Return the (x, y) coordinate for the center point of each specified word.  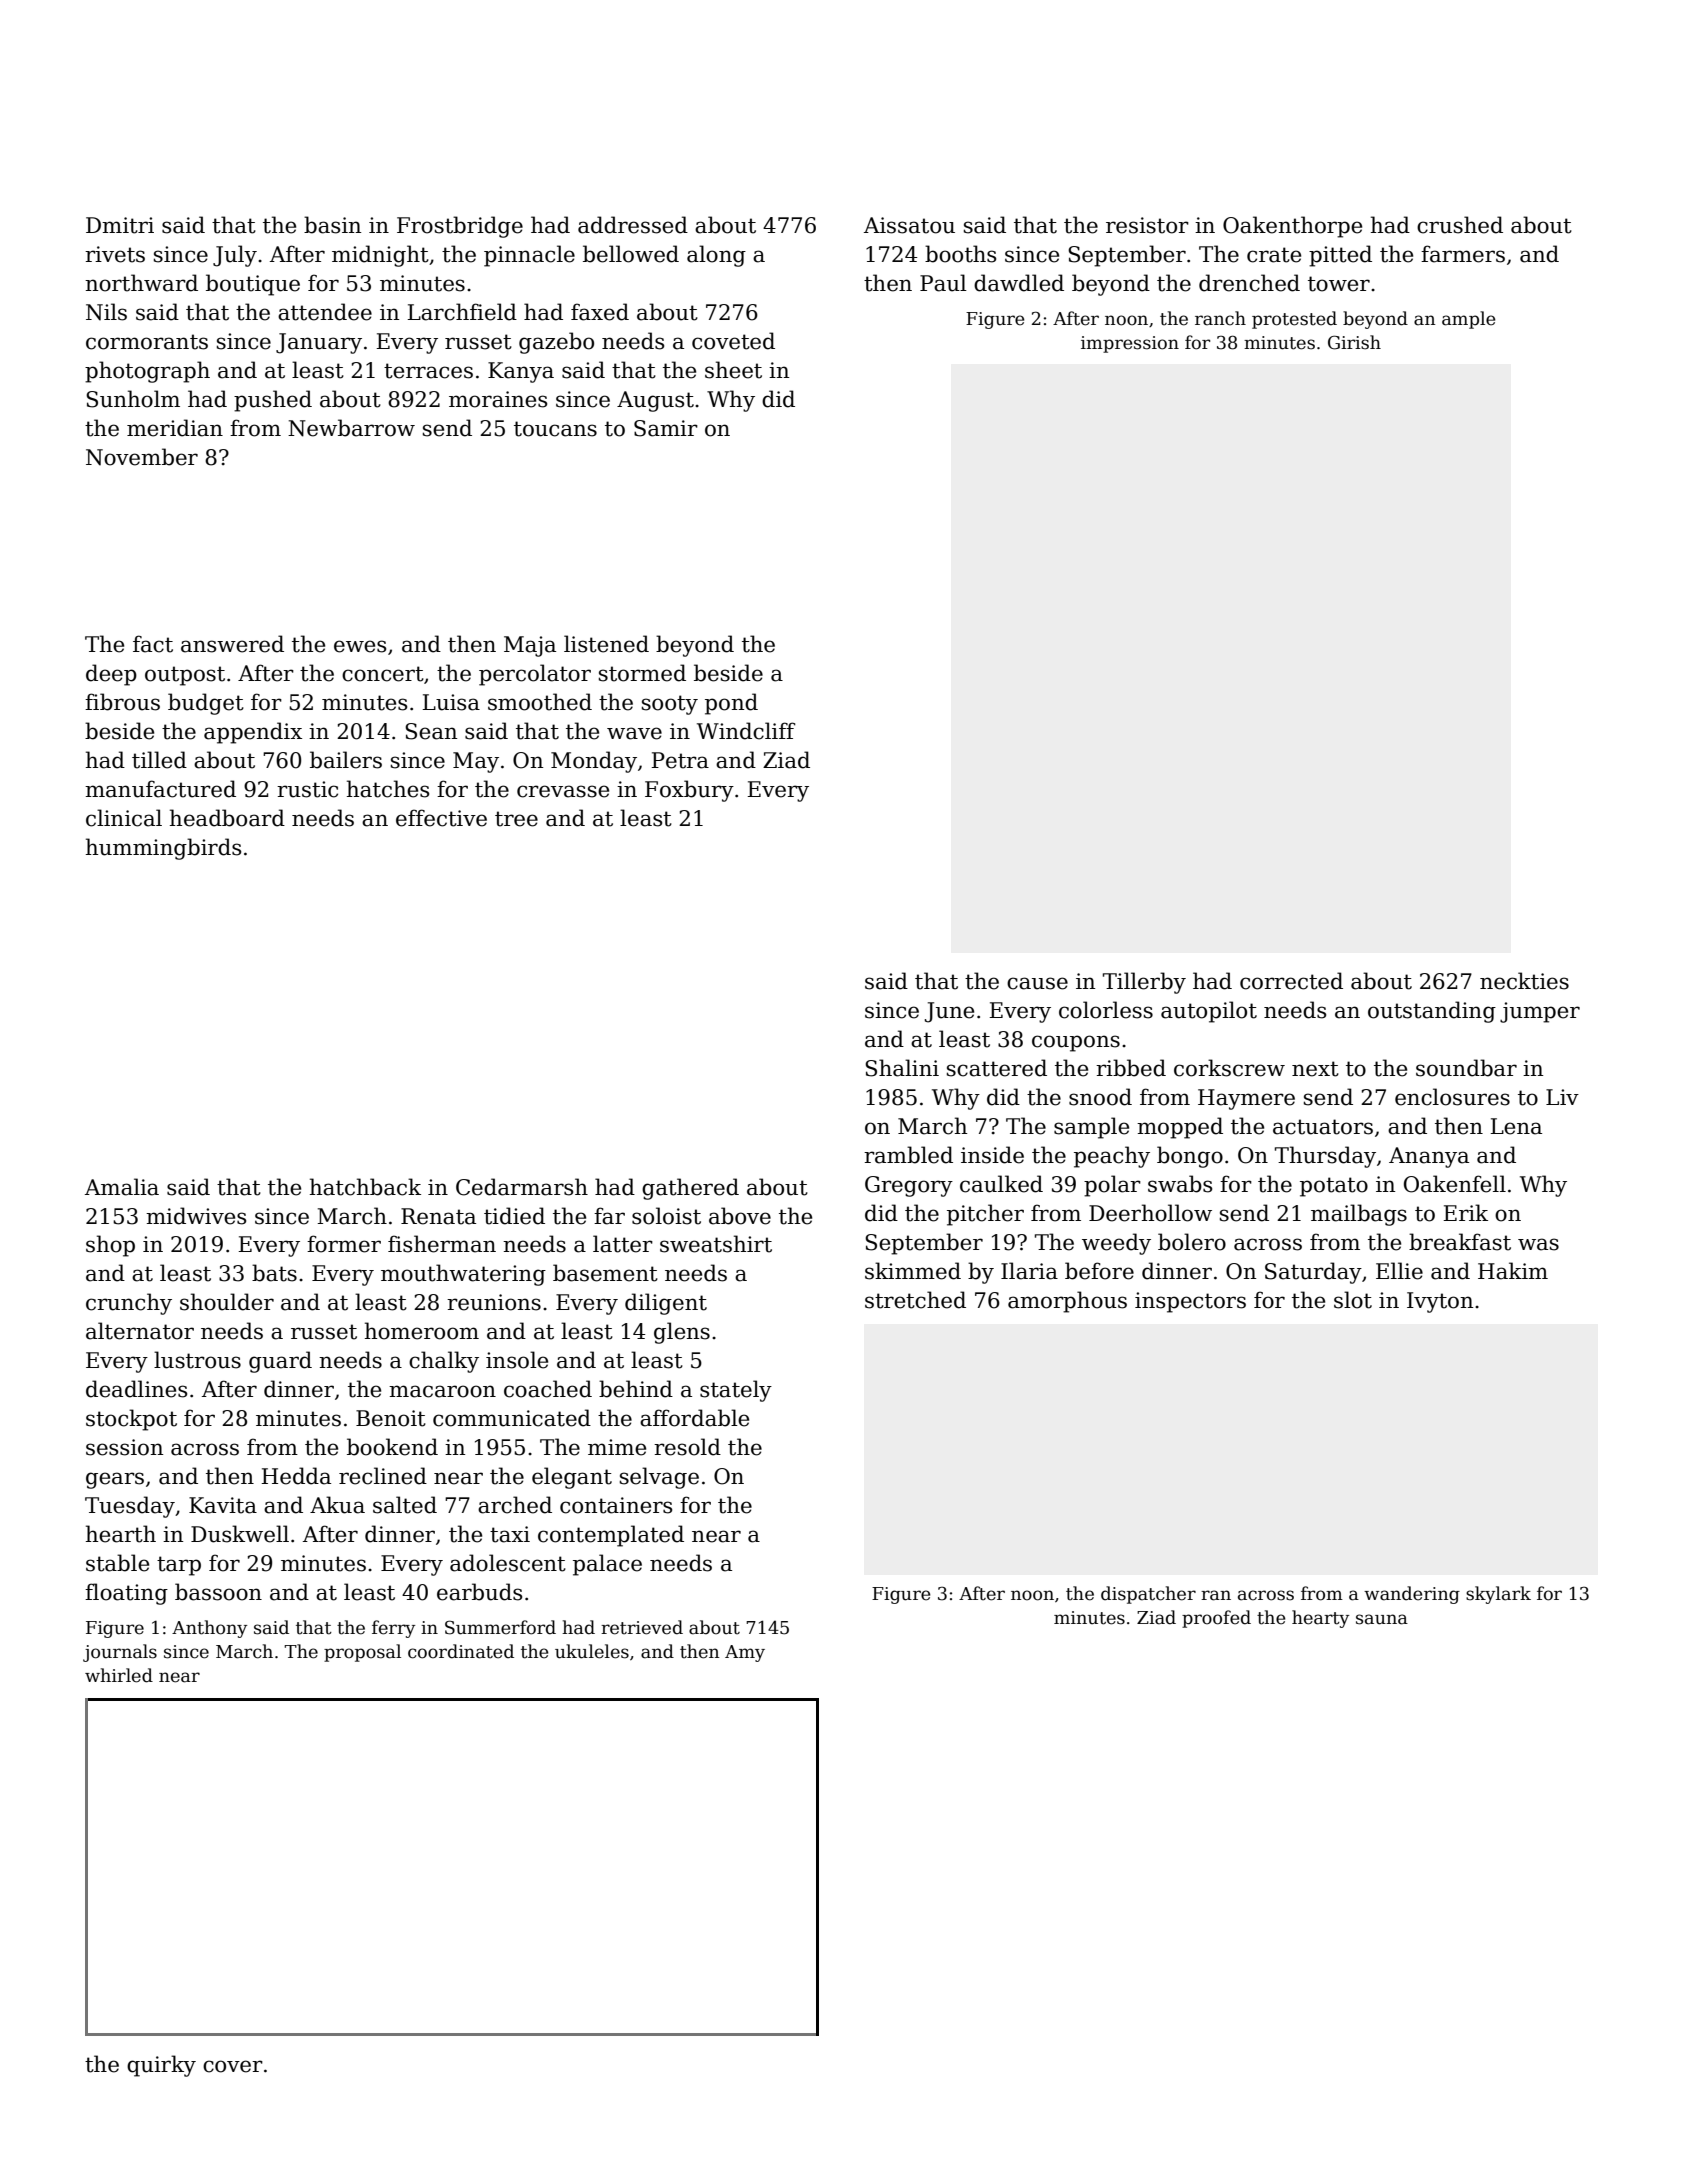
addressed (633, 225)
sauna (1382, 1619)
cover (233, 2066)
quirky (161, 2066)
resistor (1147, 225)
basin (332, 225)
